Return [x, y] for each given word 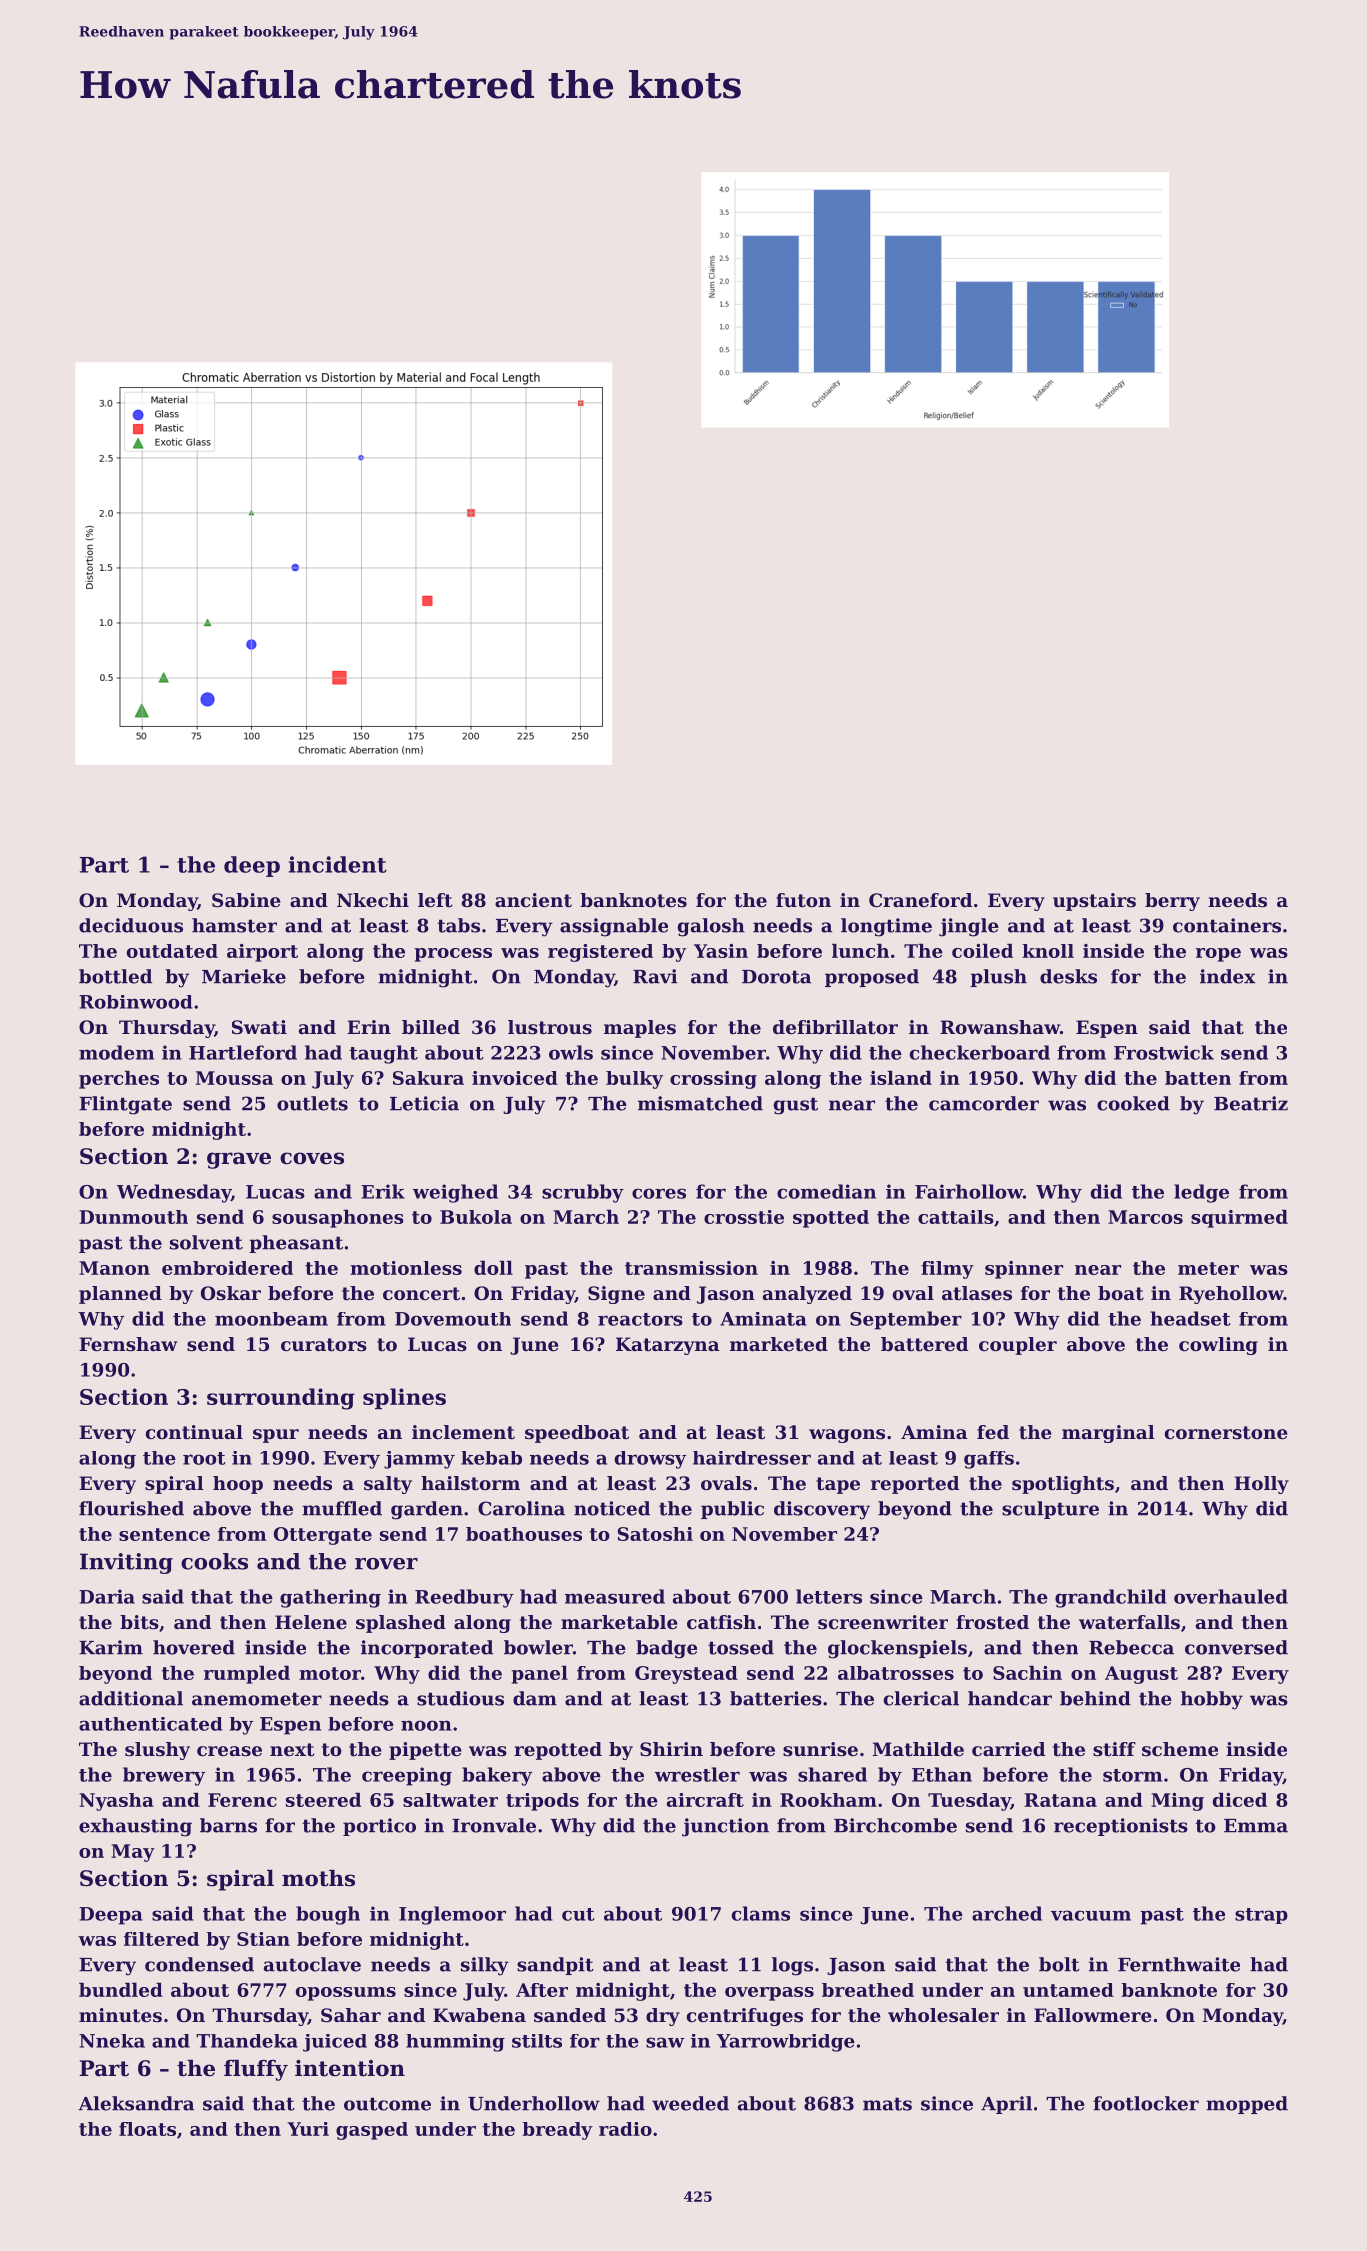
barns [228, 1825]
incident [338, 864]
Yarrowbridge [786, 2043]
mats [887, 2104]
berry [1172, 902]
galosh [711, 927]
